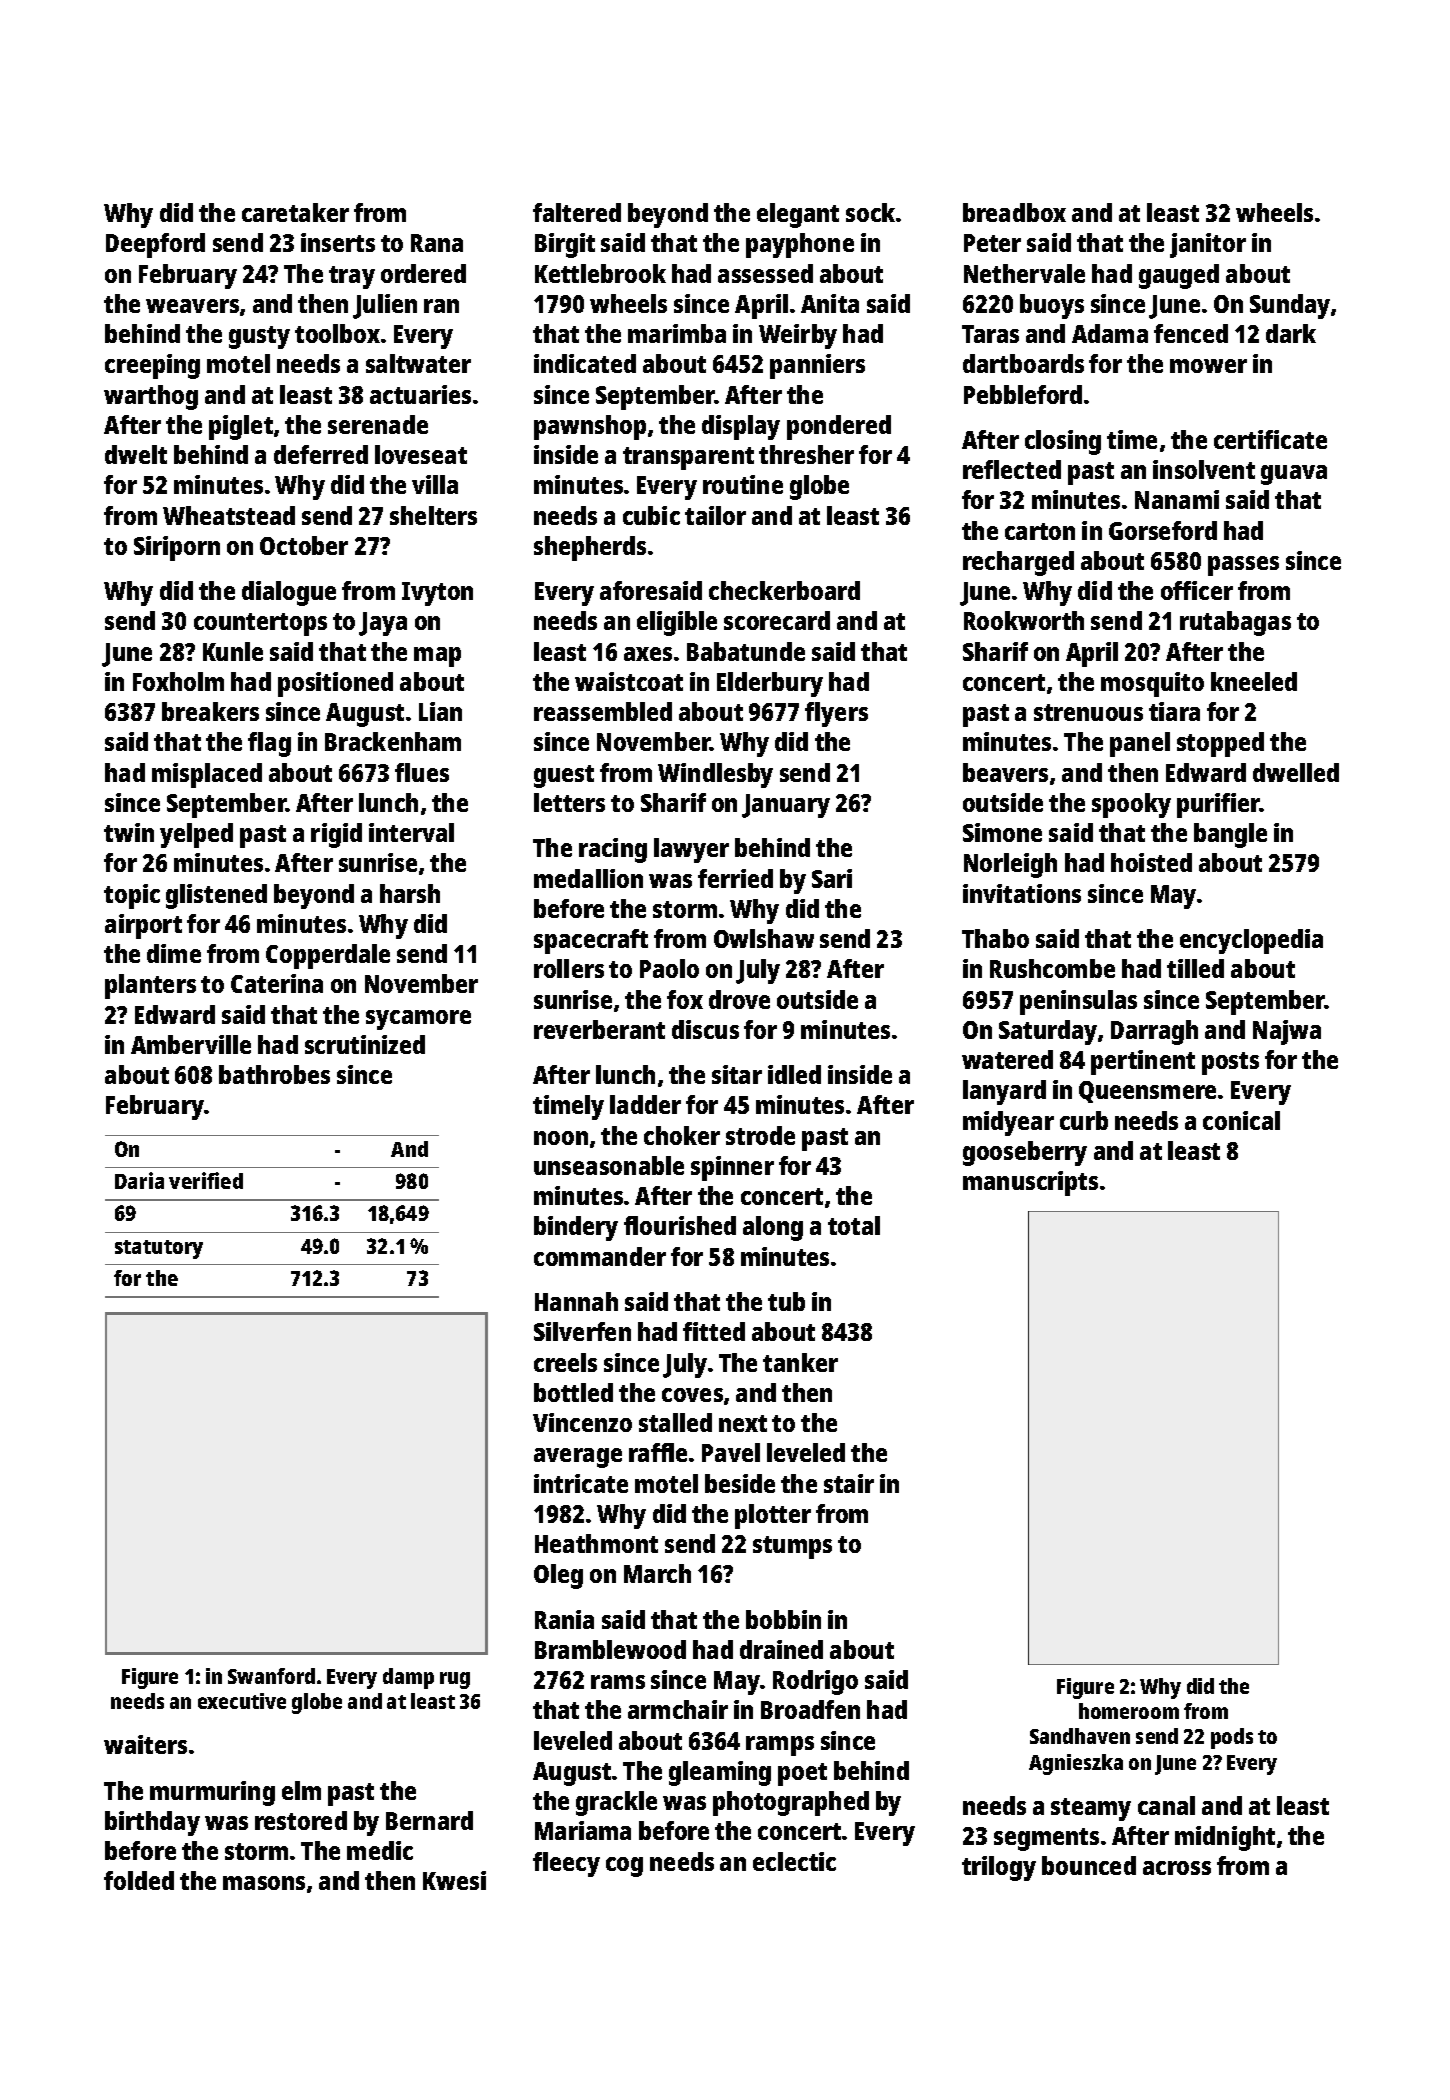 The width and height of the page is (1450, 2100). Describe the element at coordinates (139, 1180) in the page. I see `Daria` at that location.
